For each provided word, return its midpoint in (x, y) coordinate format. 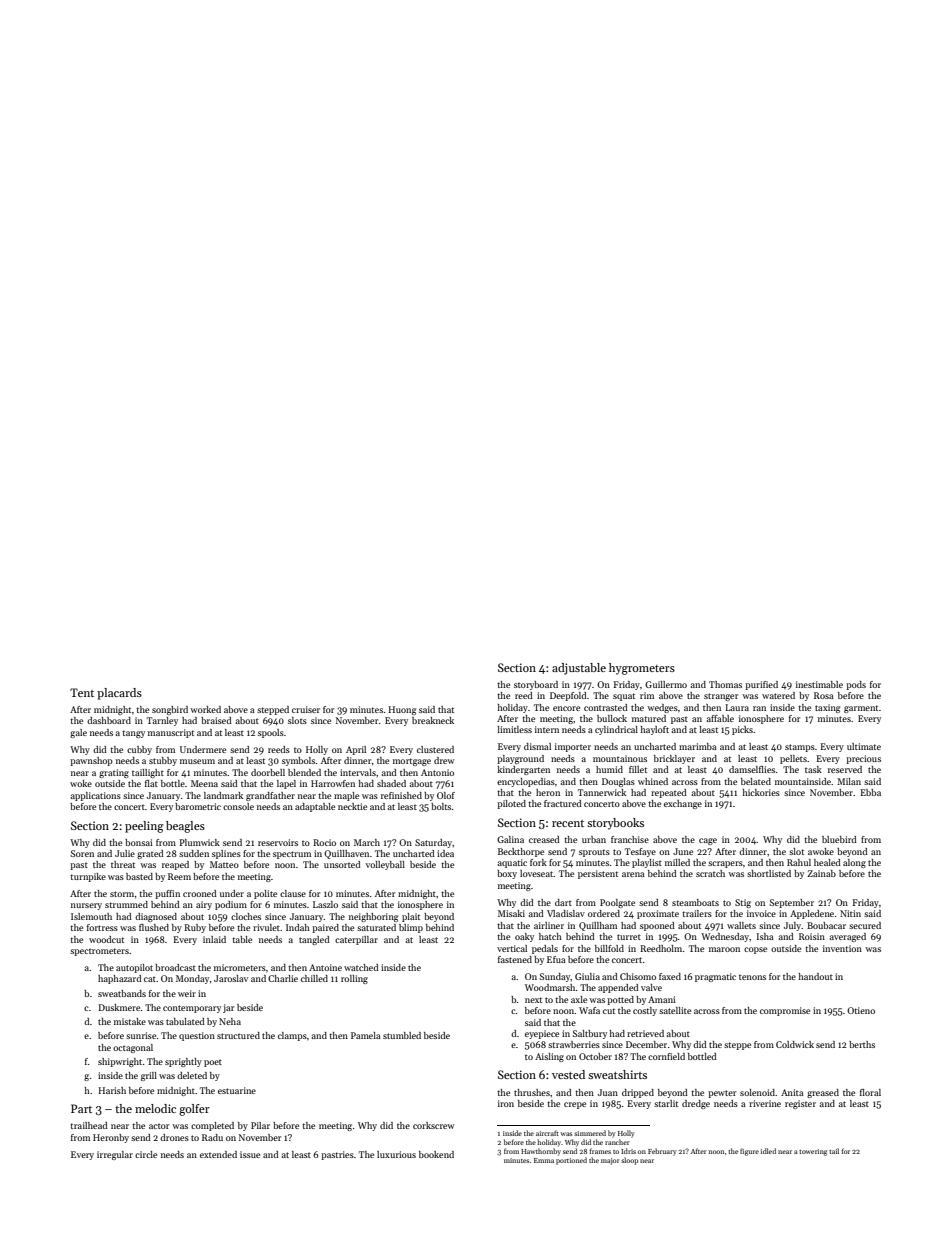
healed (827, 862)
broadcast (175, 967)
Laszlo (325, 904)
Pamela (366, 1035)
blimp (411, 928)
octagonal (133, 1048)
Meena (204, 783)
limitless (514, 729)
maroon (724, 949)
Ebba (870, 792)
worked (205, 709)
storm (122, 894)
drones (174, 1137)
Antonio (437, 772)
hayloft (655, 730)
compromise (785, 1011)
